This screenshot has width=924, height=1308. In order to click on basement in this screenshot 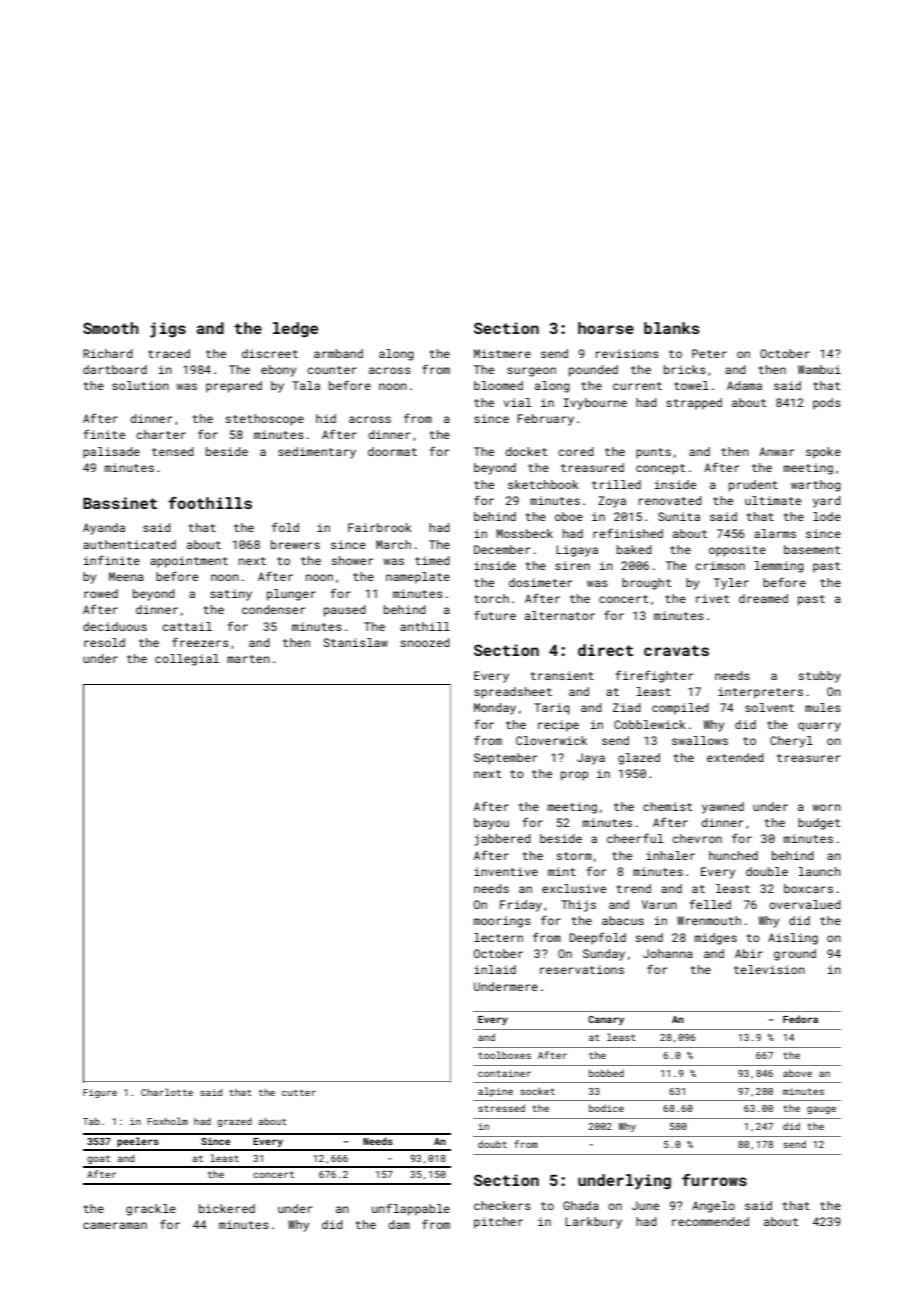, I will do `click(812, 549)`.
